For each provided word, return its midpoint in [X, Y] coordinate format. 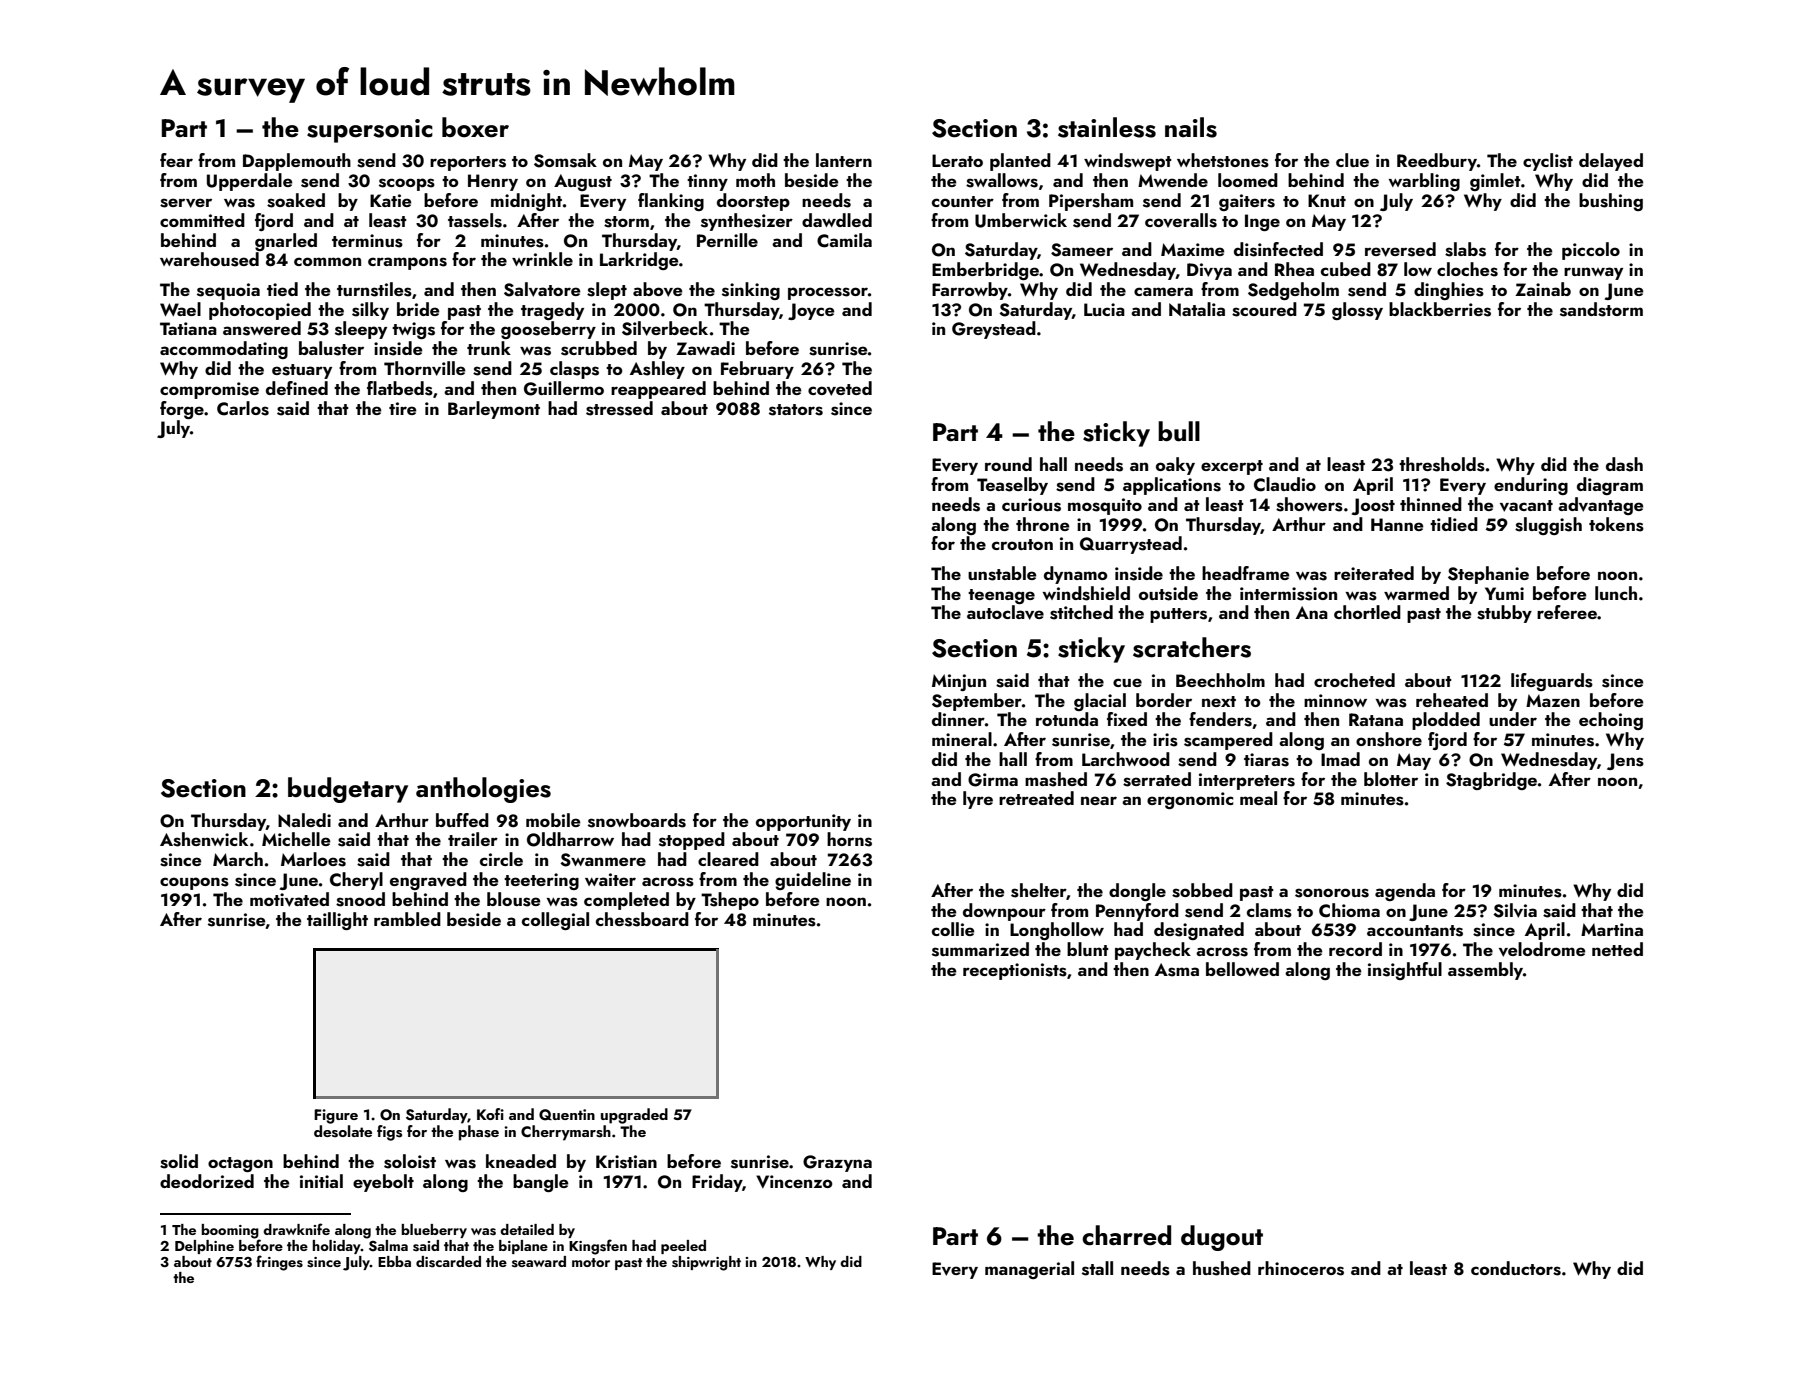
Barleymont [494, 410]
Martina [1612, 929]
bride [418, 309]
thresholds [1442, 464]
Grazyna [837, 1163]
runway [1593, 273]
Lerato [957, 160]
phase [479, 1133]
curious [1031, 505]
